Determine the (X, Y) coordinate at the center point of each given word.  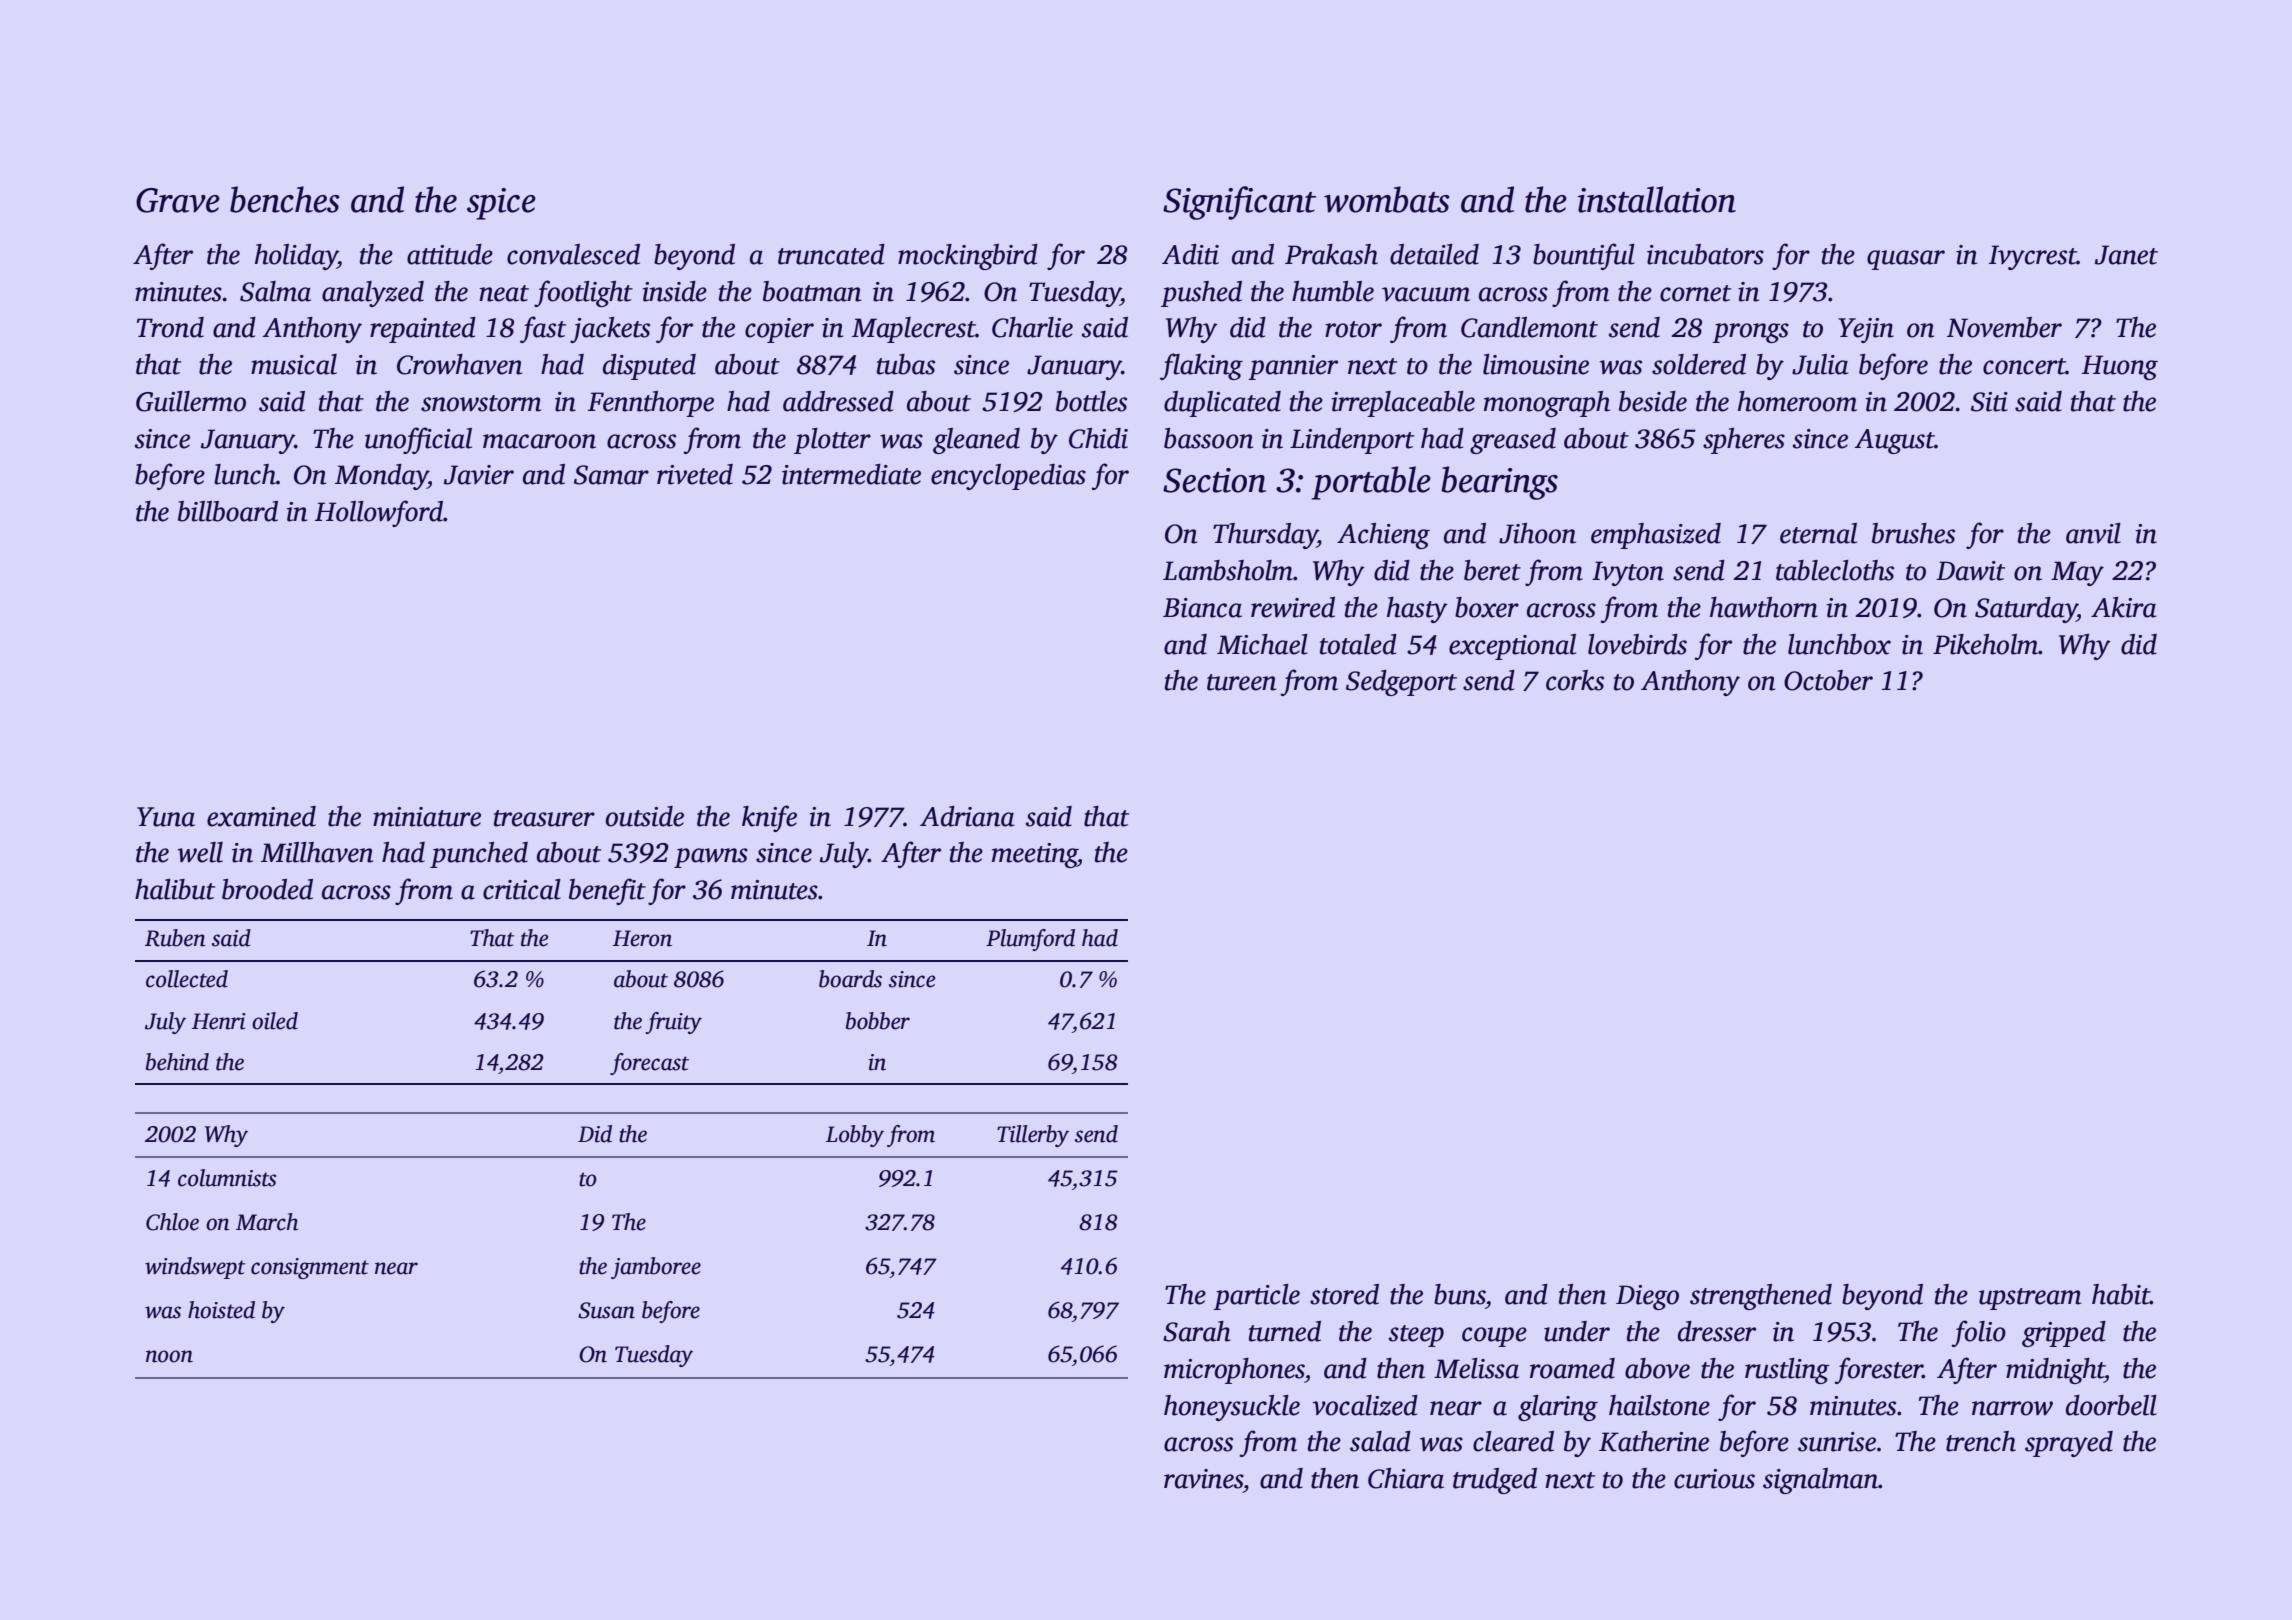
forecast (649, 1064)
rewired (1293, 607)
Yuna (166, 817)
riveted (695, 474)
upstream (2030, 1299)
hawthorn (1764, 607)
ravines (1203, 1479)
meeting (1035, 855)
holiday (296, 257)
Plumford (1030, 940)
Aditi (1190, 254)
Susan (606, 1310)
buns (1459, 1294)
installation (1657, 199)
